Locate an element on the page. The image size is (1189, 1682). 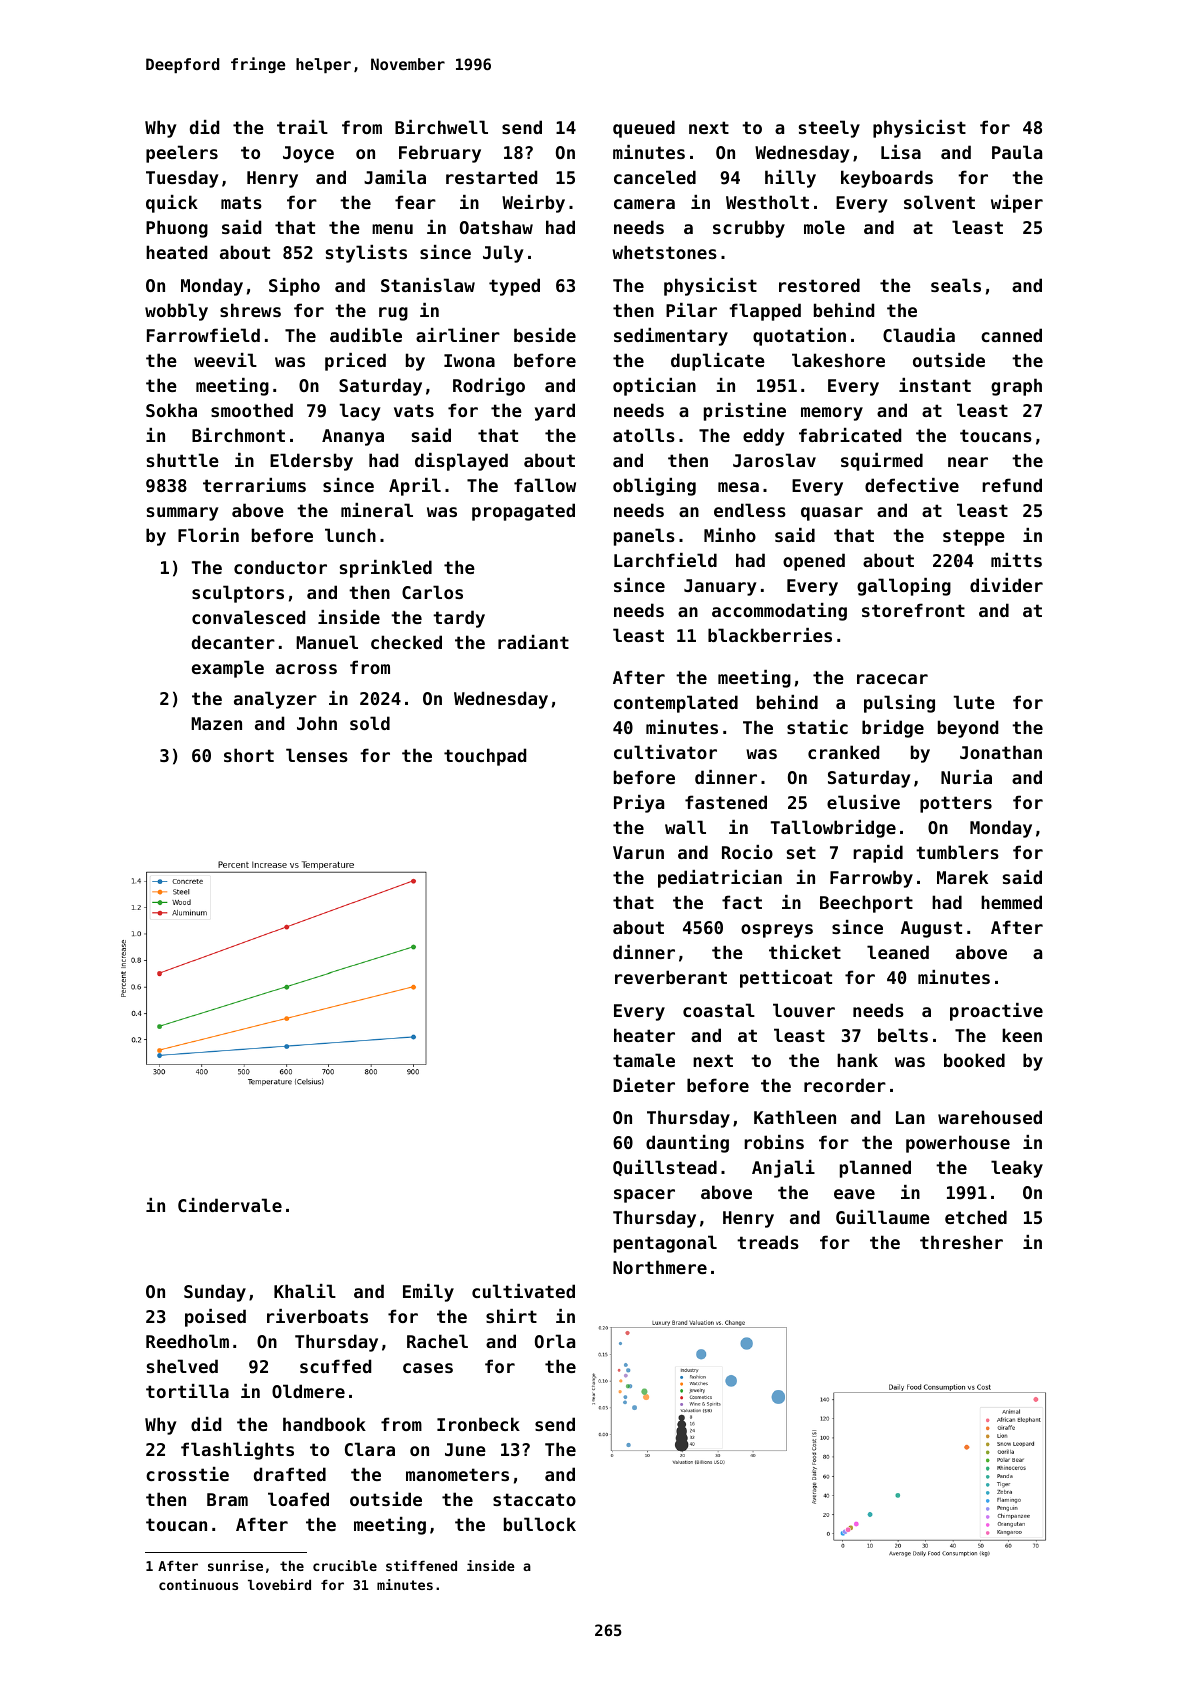
crosstie is located at coordinates (187, 1474).
